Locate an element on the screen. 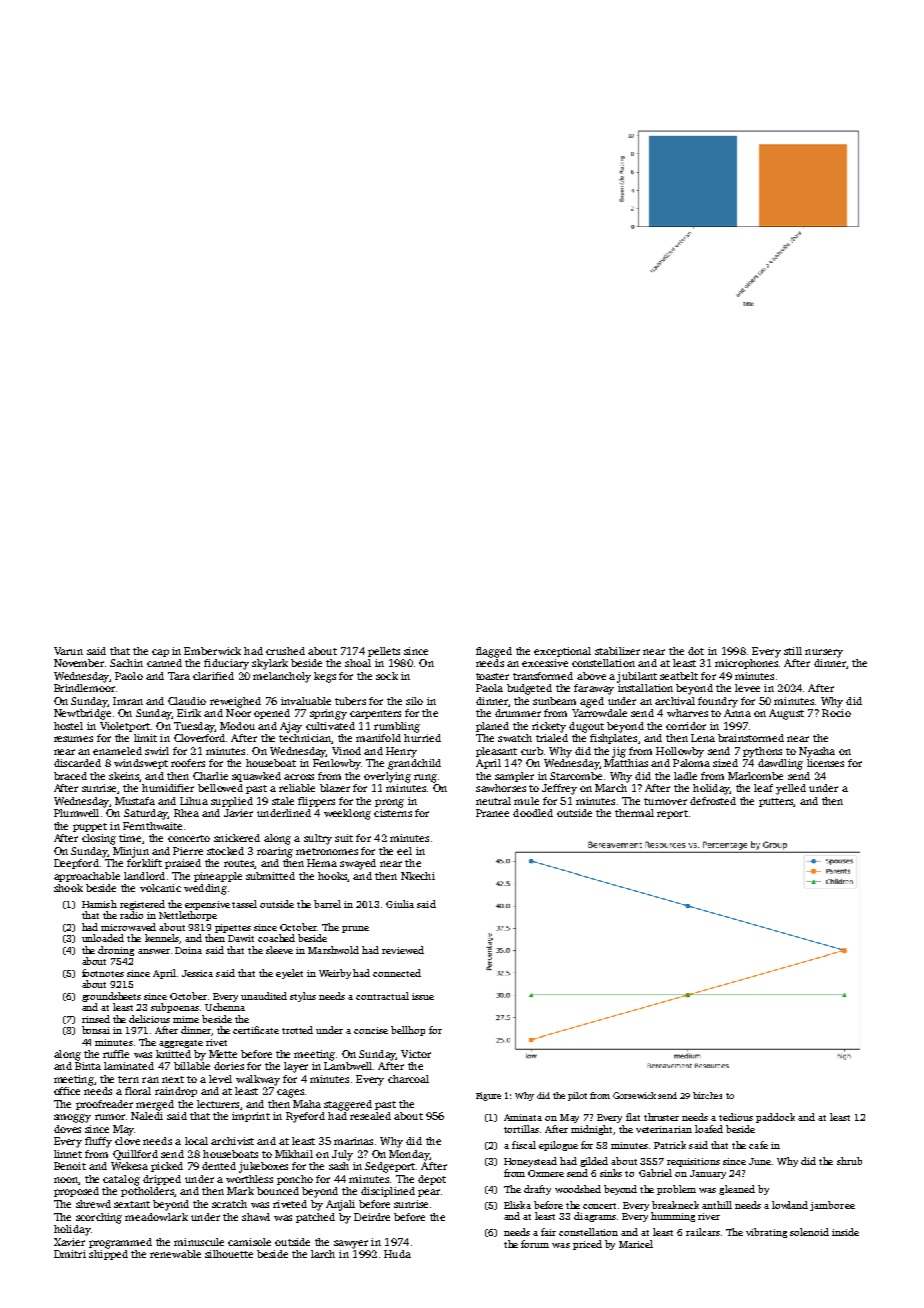  putters is located at coordinates (776, 802).
